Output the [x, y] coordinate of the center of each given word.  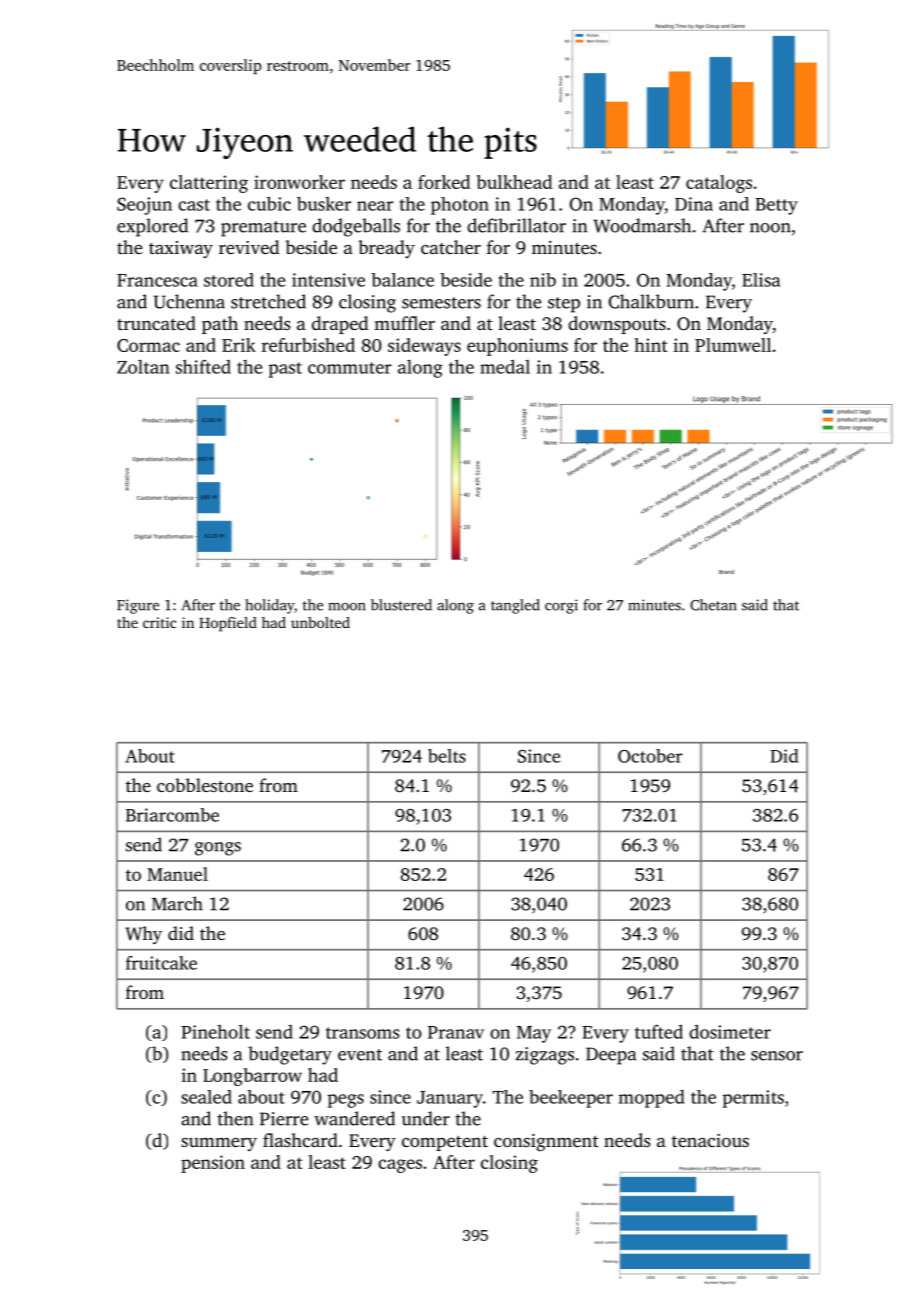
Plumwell [733, 345]
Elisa [761, 280]
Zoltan [143, 367]
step [564, 305]
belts [447, 756]
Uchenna [189, 301]
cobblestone [205, 785]
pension [213, 1164]
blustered [401, 605]
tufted [659, 1031]
